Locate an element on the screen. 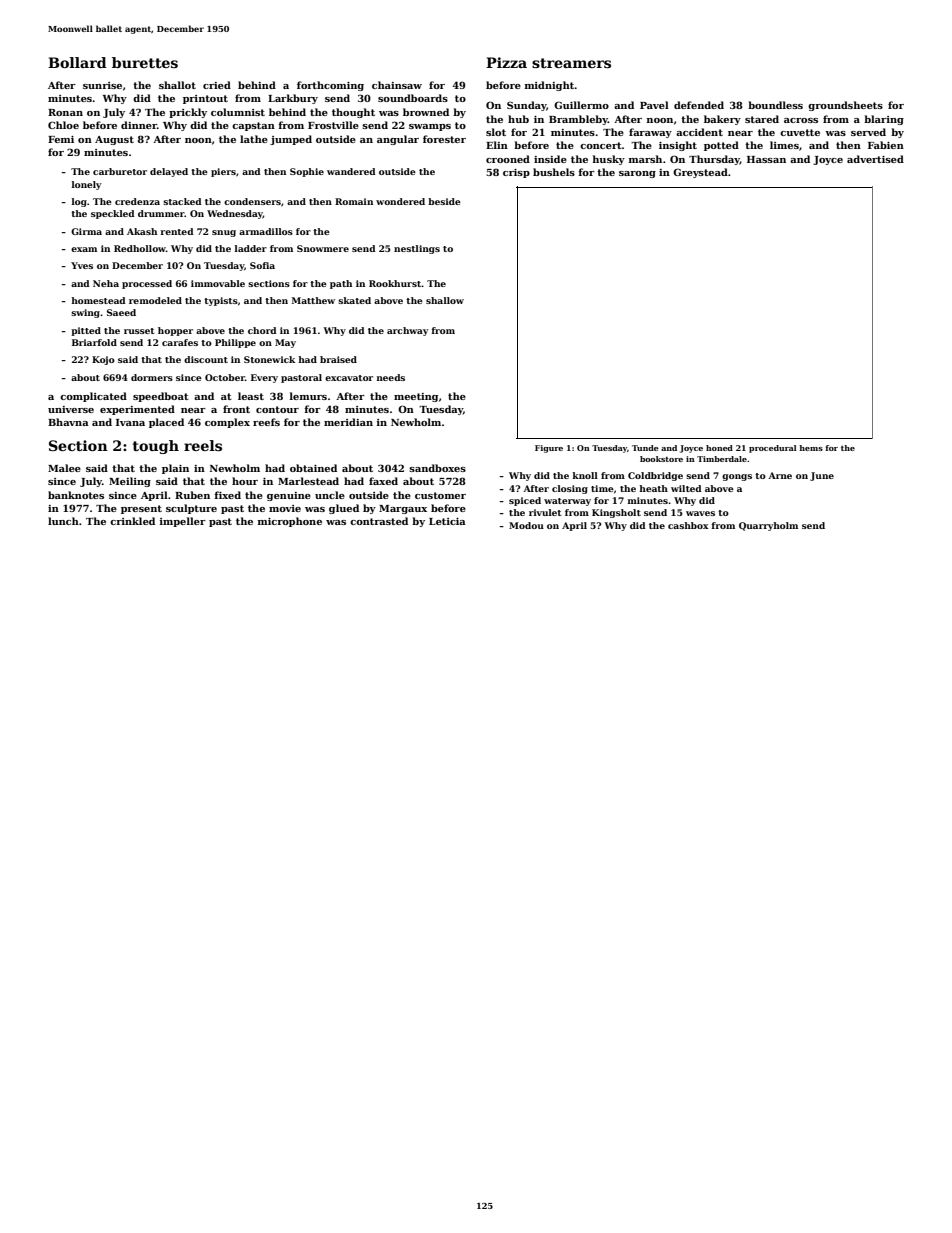 Image resolution: width=952 pixels, height=1233 pixels. Ruben is located at coordinates (192, 495).
